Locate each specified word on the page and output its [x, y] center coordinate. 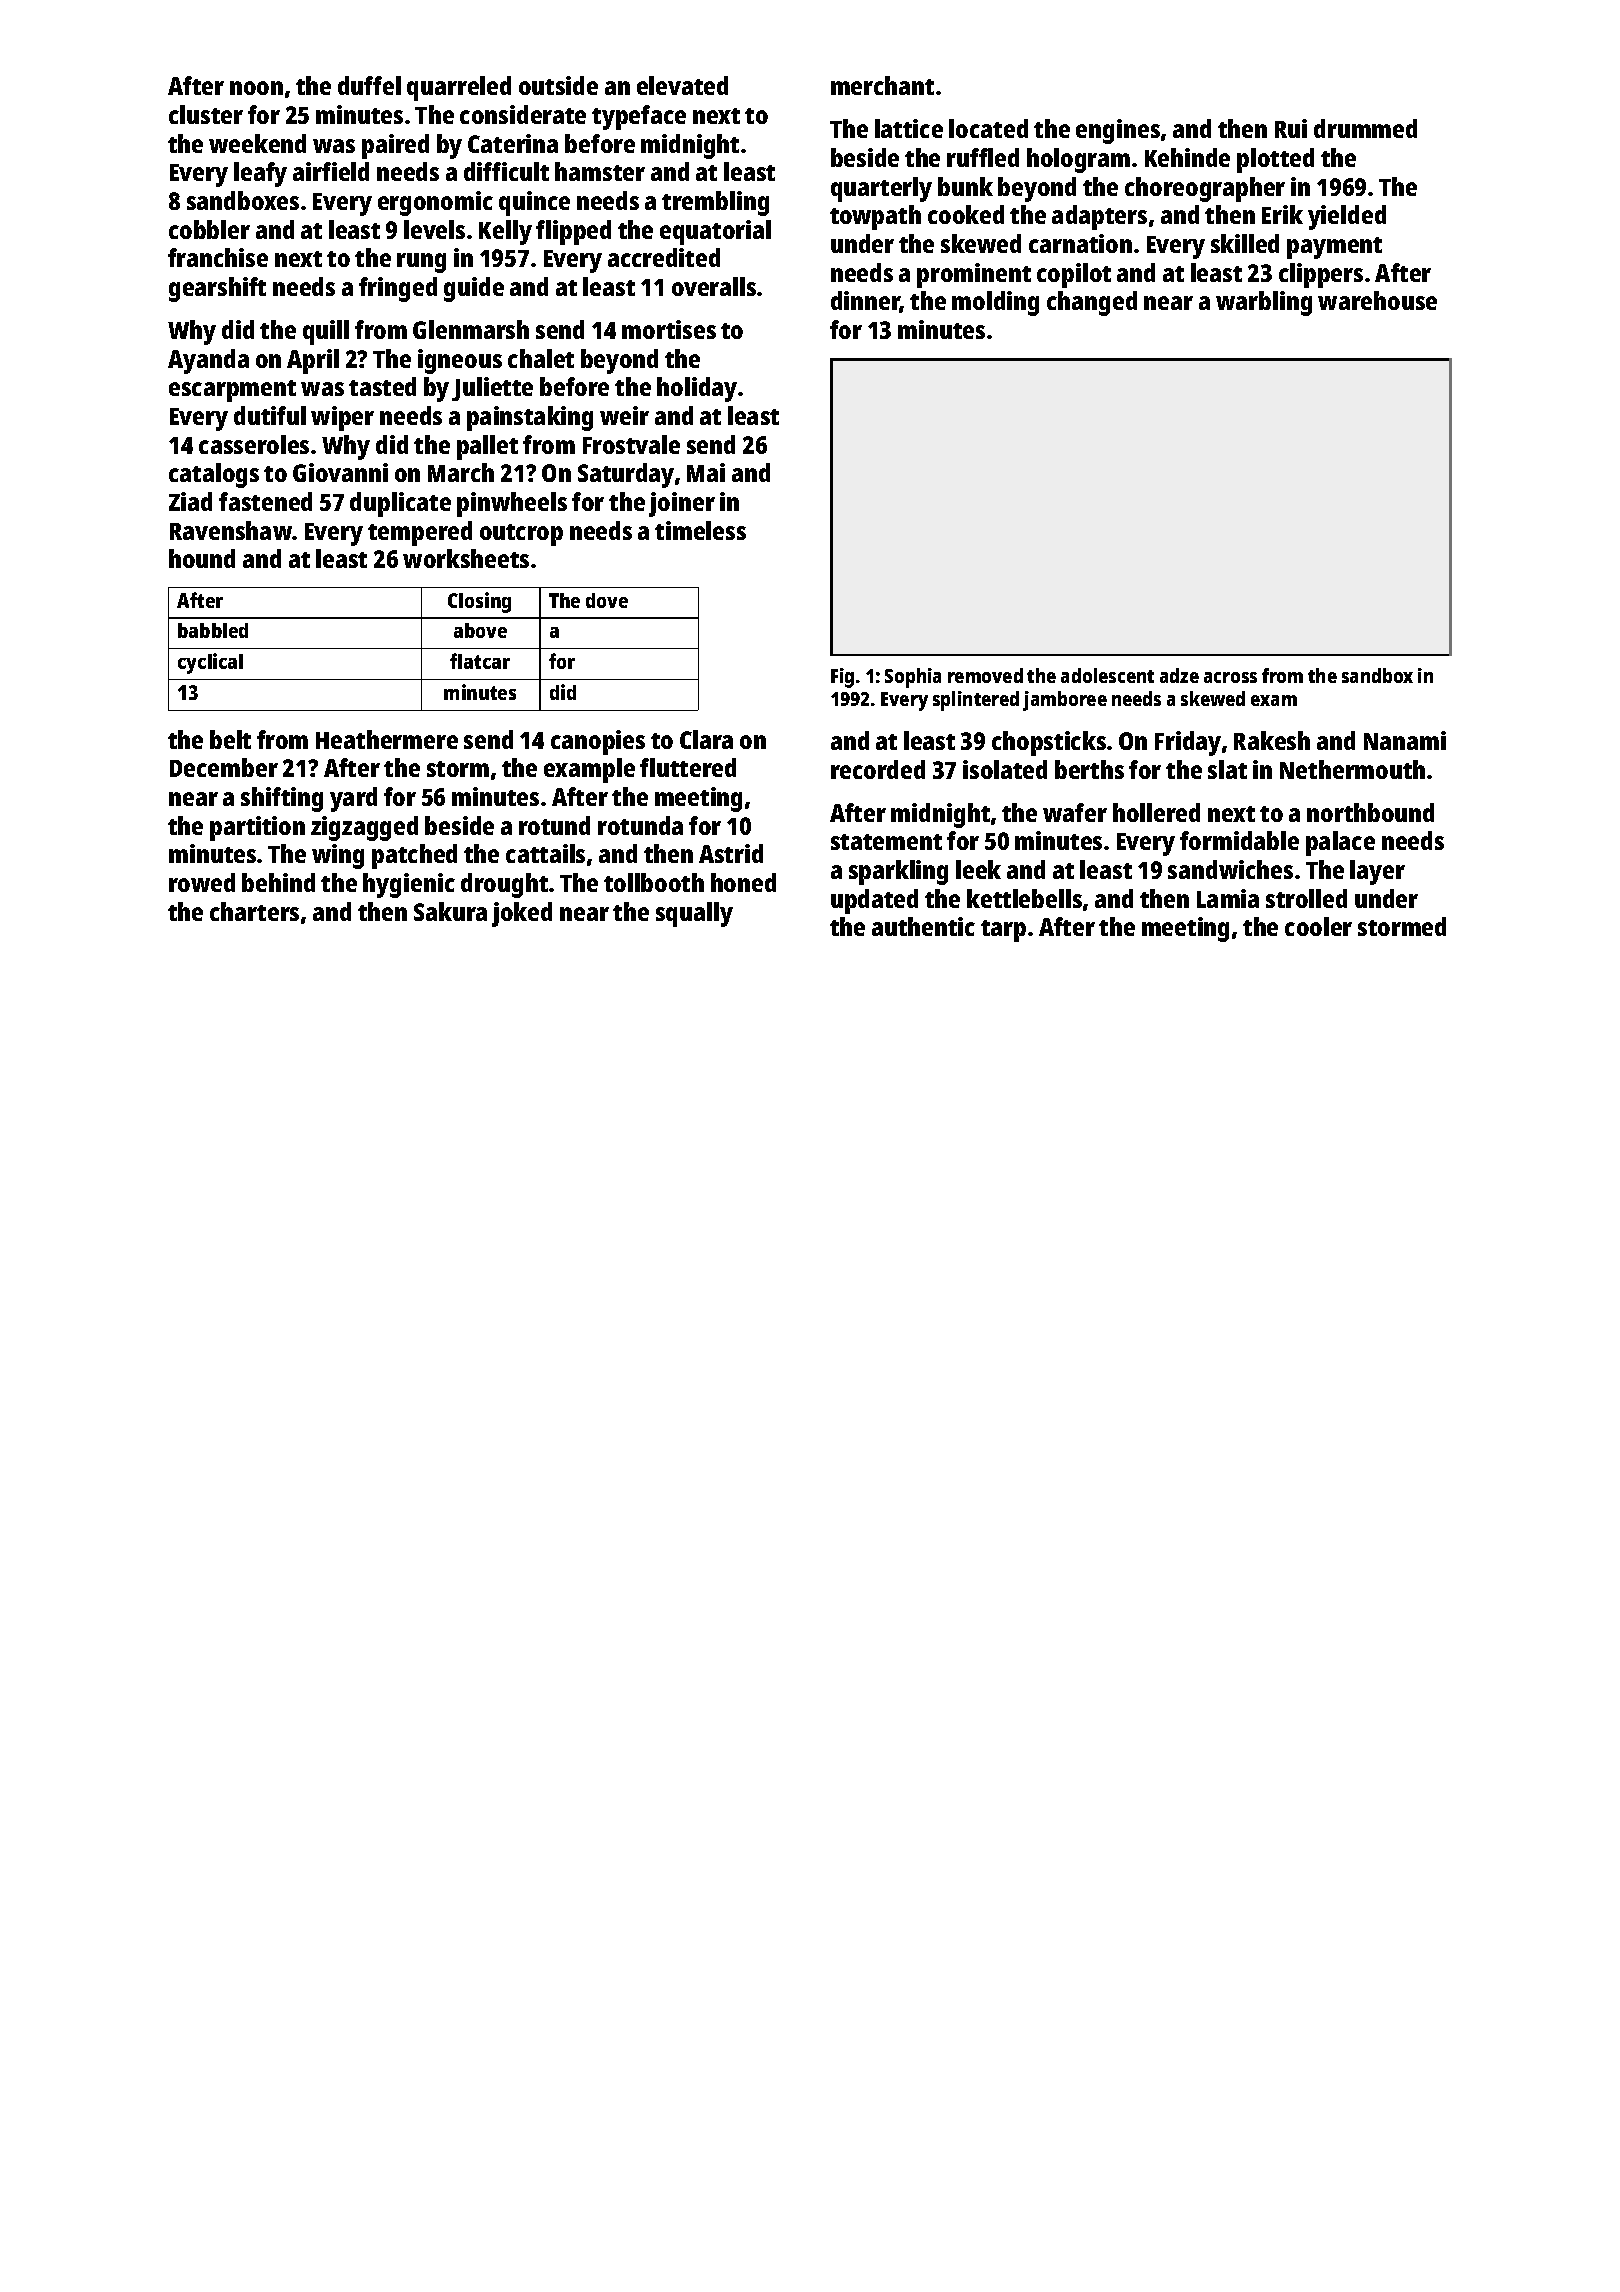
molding [995, 303]
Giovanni [340, 472]
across [1230, 677]
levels [434, 229]
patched [414, 856]
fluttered [688, 767]
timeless [700, 530]
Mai [706, 472]
